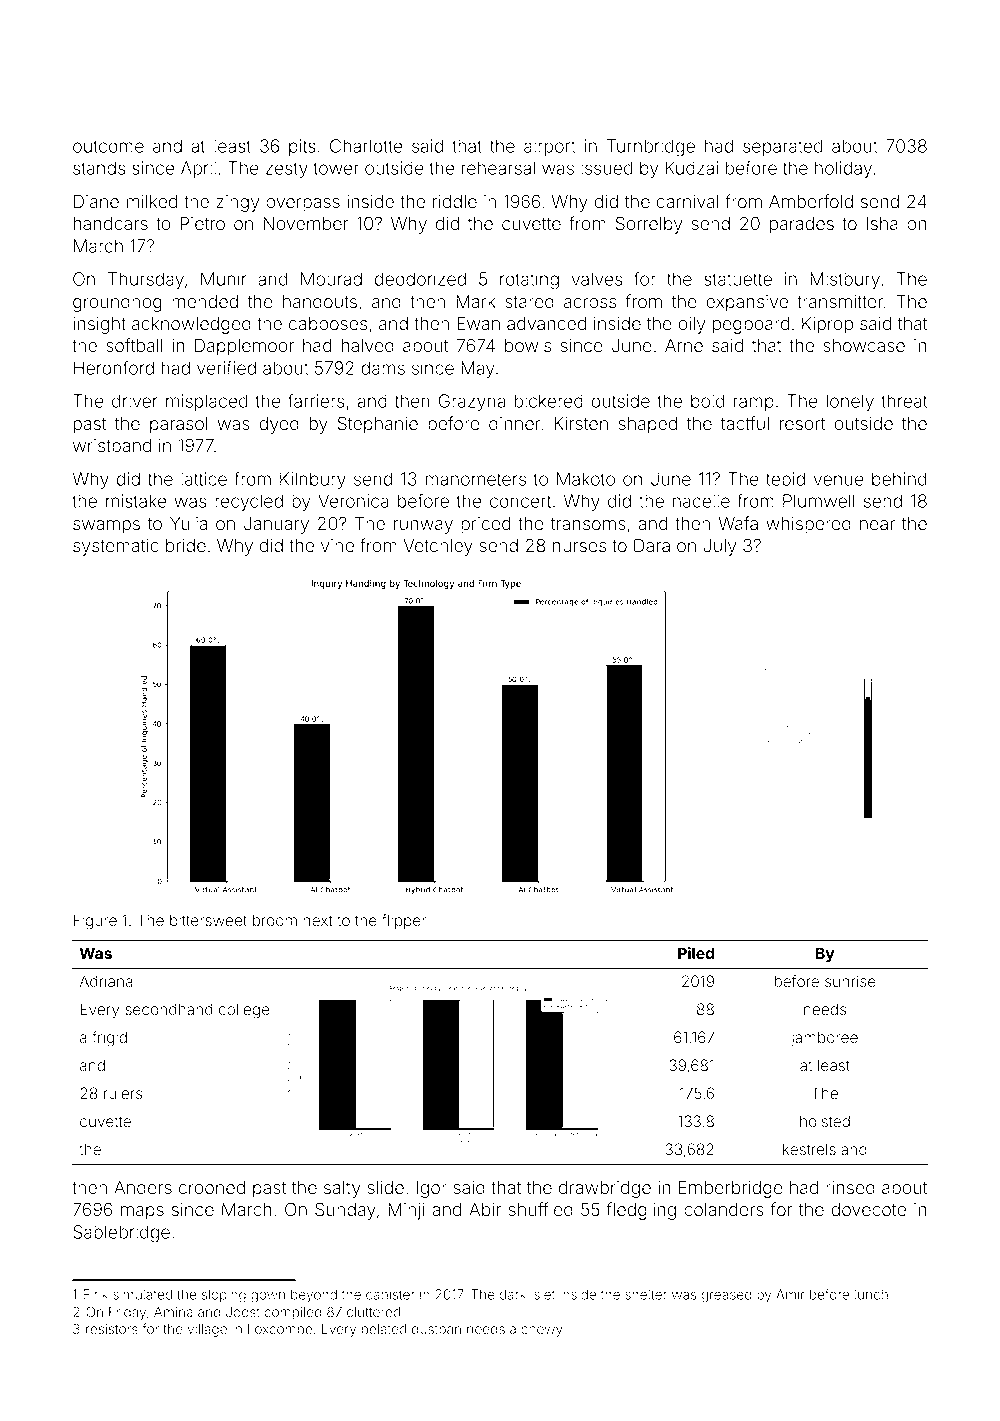 The width and height of the page is (1000, 1421). Describe the element at coordinates (512, 1294) in the page. I see `dark` at that location.
